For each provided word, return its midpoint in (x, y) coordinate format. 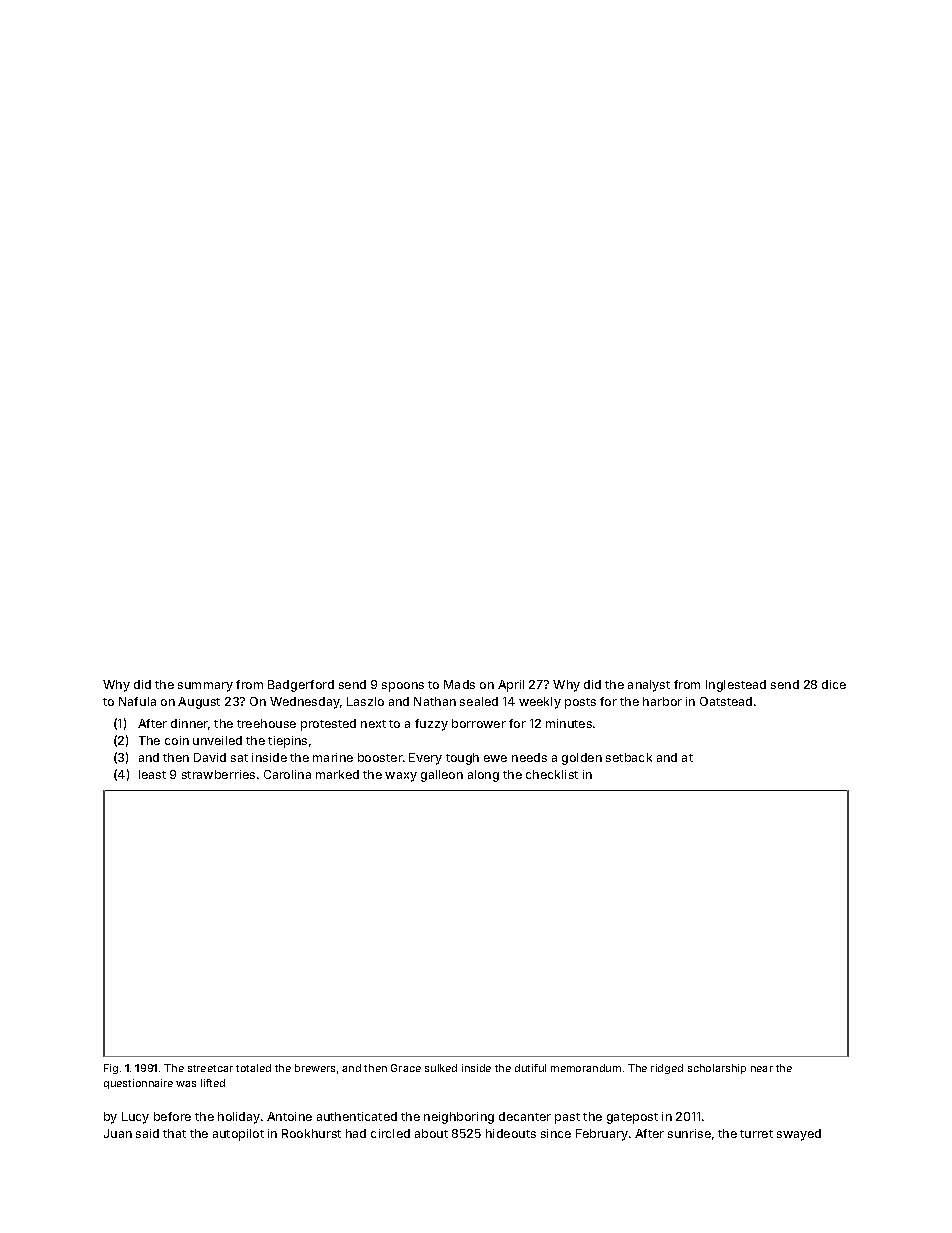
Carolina (287, 774)
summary (205, 687)
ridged (667, 1069)
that (174, 1133)
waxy (401, 777)
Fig (111, 1069)
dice (834, 684)
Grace (406, 1068)
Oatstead (726, 701)
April (511, 686)
